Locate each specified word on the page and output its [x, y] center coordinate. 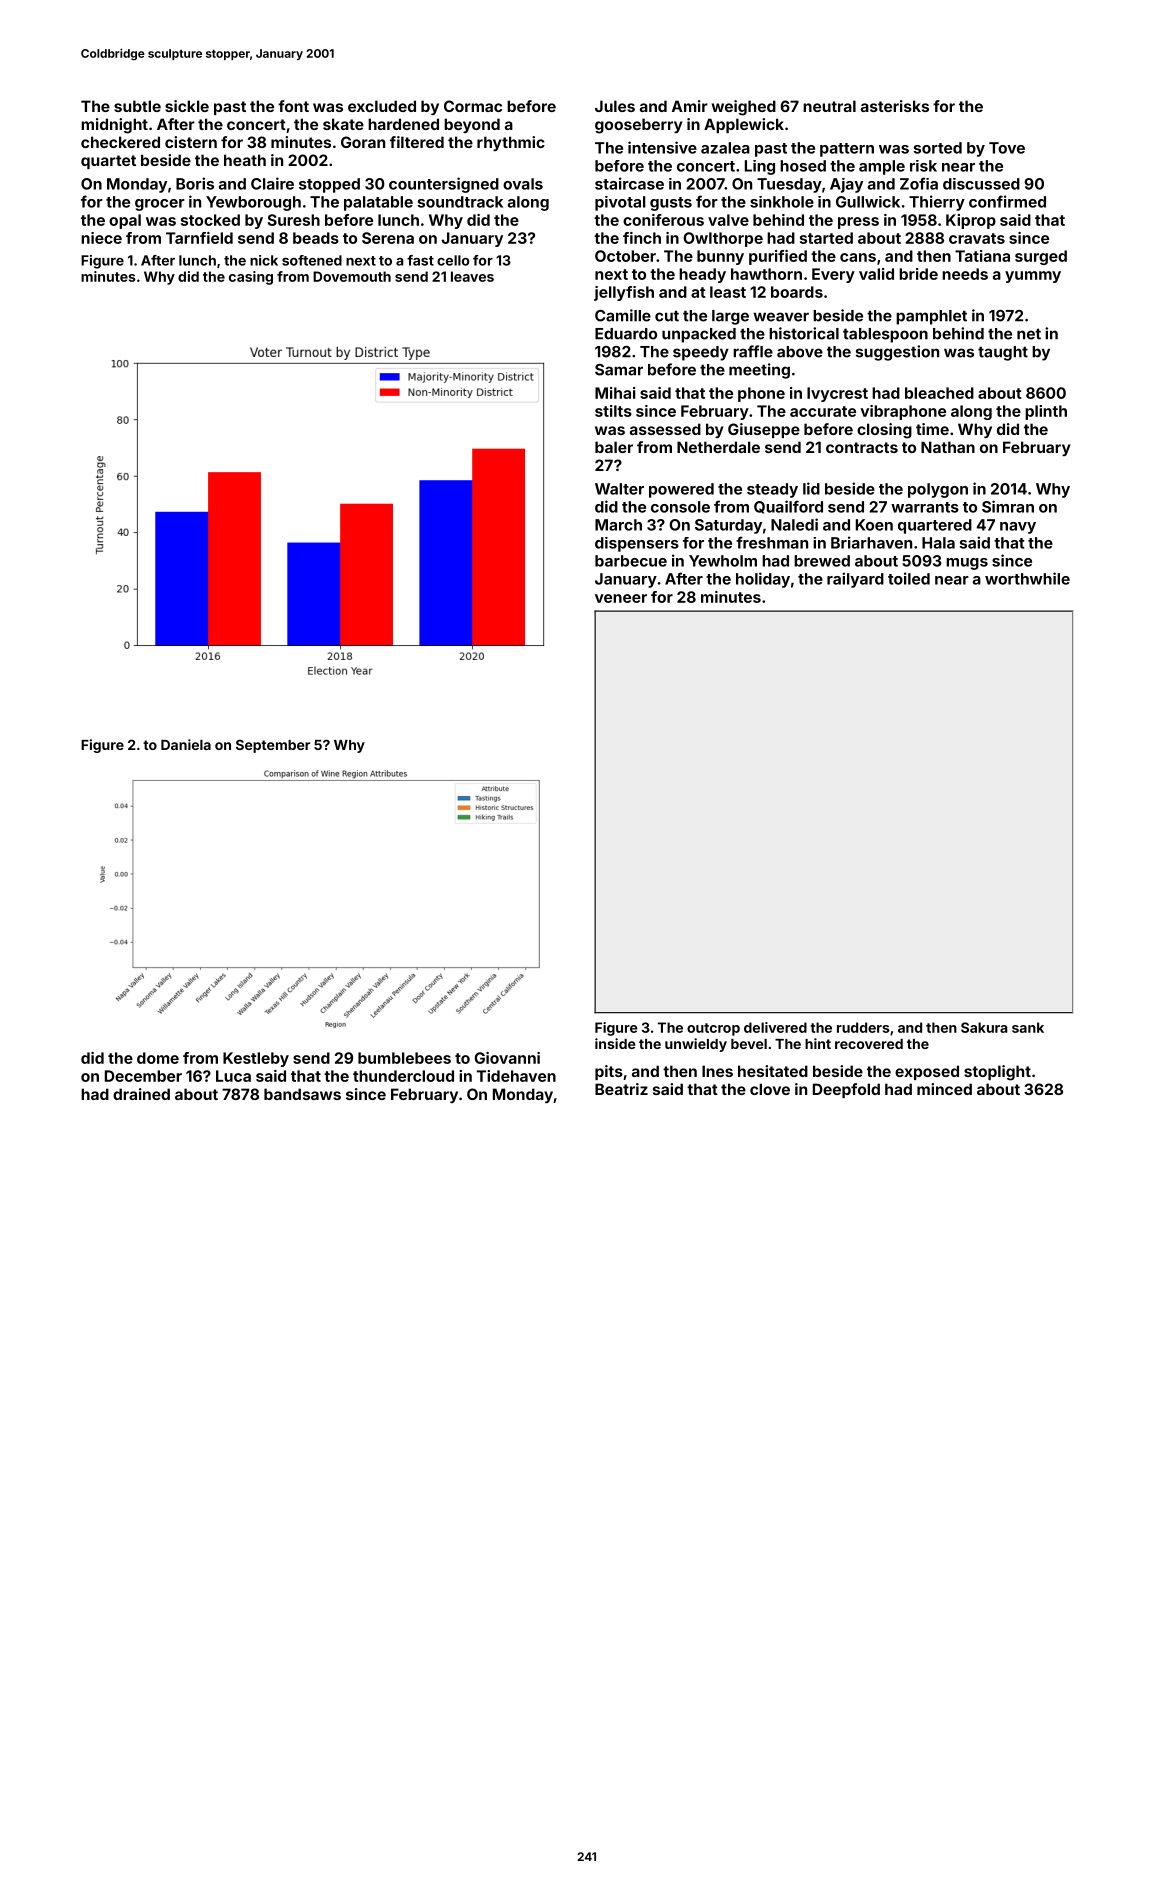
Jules [615, 106]
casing [251, 278]
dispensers [637, 544]
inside [615, 1043]
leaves [472, 276]
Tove [1007, 148]
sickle [187, 106]
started [826, 238]
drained [141, 1094]
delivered [775, 1027]
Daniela [186, 744]
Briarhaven [871, 542]
